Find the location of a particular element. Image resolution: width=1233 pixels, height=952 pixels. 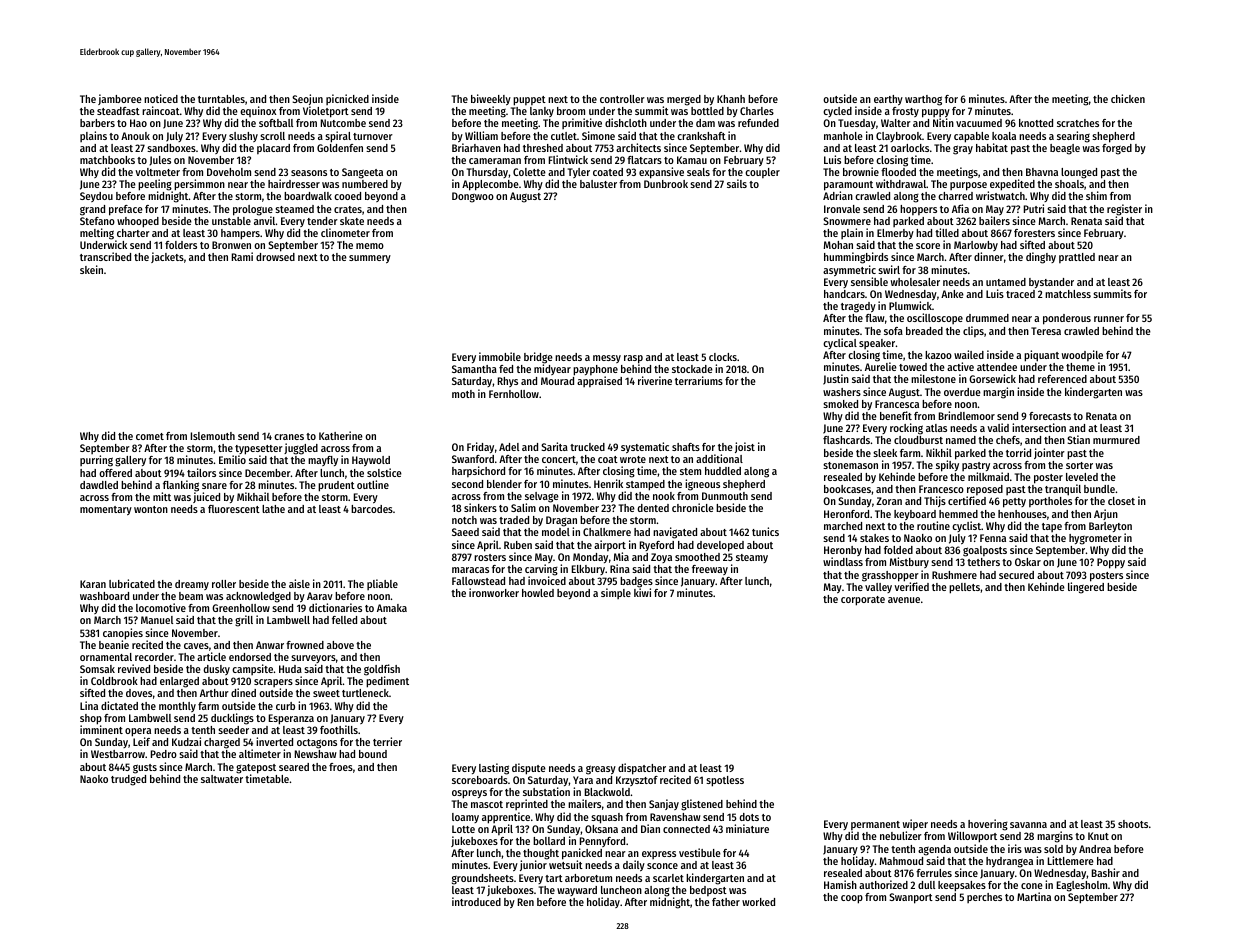

whooped is located at coordinates (138, 222).
